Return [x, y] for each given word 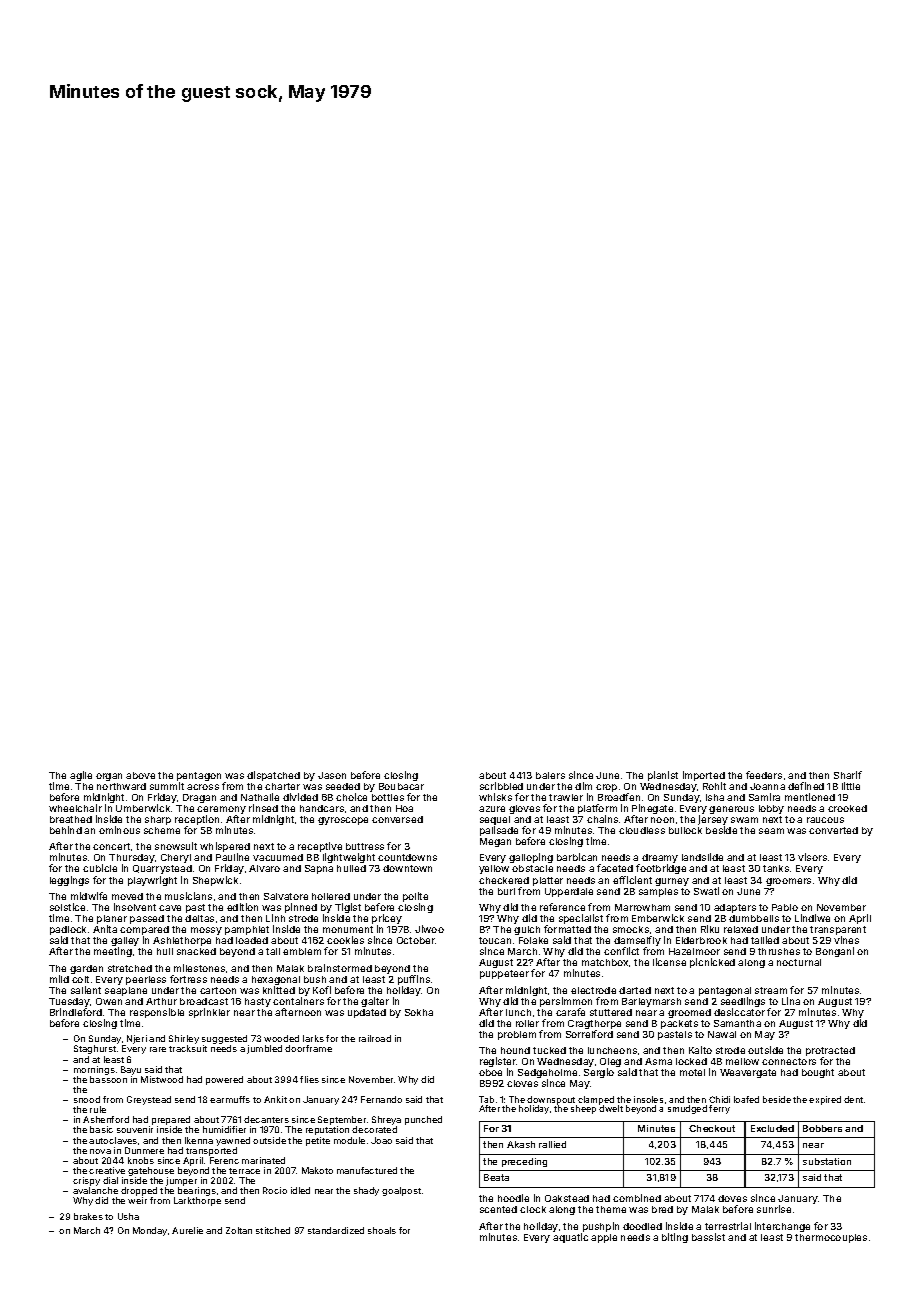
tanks [776, 868]
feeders [764, 775]
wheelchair [75, 808]
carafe [570, 1012]
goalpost [401, 1191]
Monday [150, 1231]
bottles [388, 797]
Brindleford [76, 1012]
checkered [504, 880]
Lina [791, 1001]
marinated [263, 1160]
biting [675, 1238]
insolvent [135, 907]
